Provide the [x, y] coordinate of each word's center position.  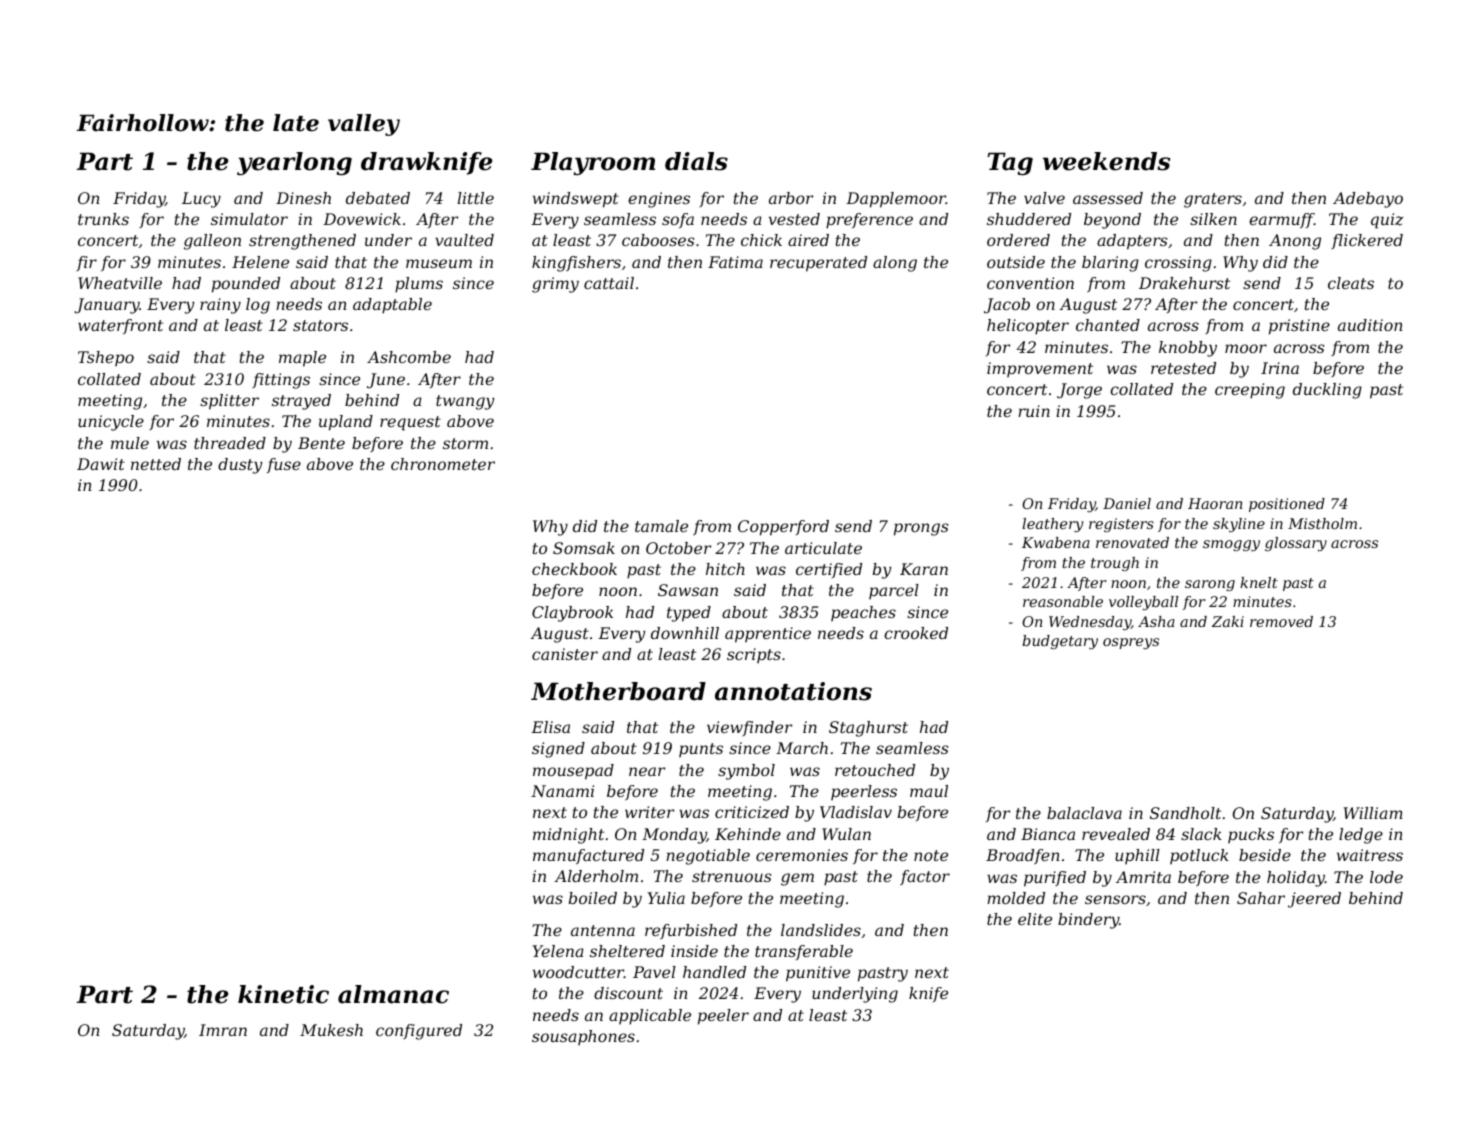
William [1373, 813]
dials [696, 161]
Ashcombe [409, 357]
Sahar [1261, 898]
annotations [793, 691]
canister [565, 654]
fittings [281, 381]
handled [714, 972]
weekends [1106, 161]
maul [929, 791]
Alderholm [596, 876]
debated [378, 198]
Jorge [1079, 391]
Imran [223, 1030]
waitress [1370, 855]
